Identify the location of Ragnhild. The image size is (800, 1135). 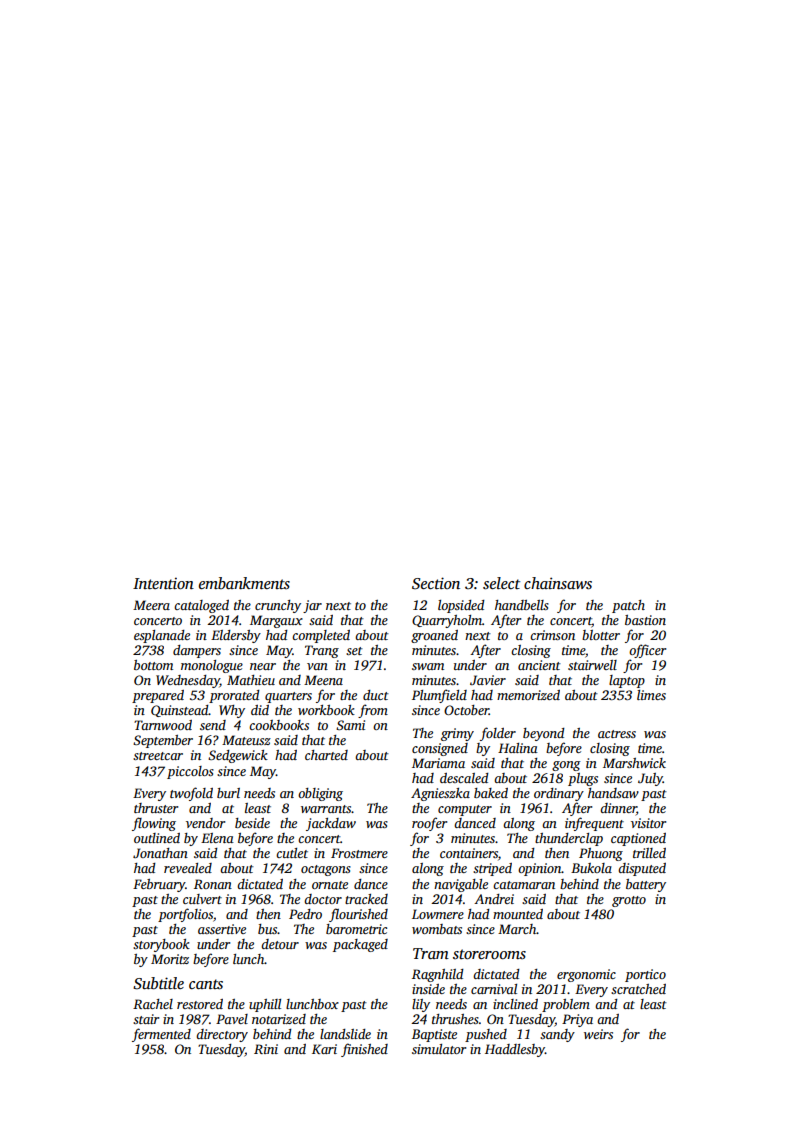
(438, 975).
